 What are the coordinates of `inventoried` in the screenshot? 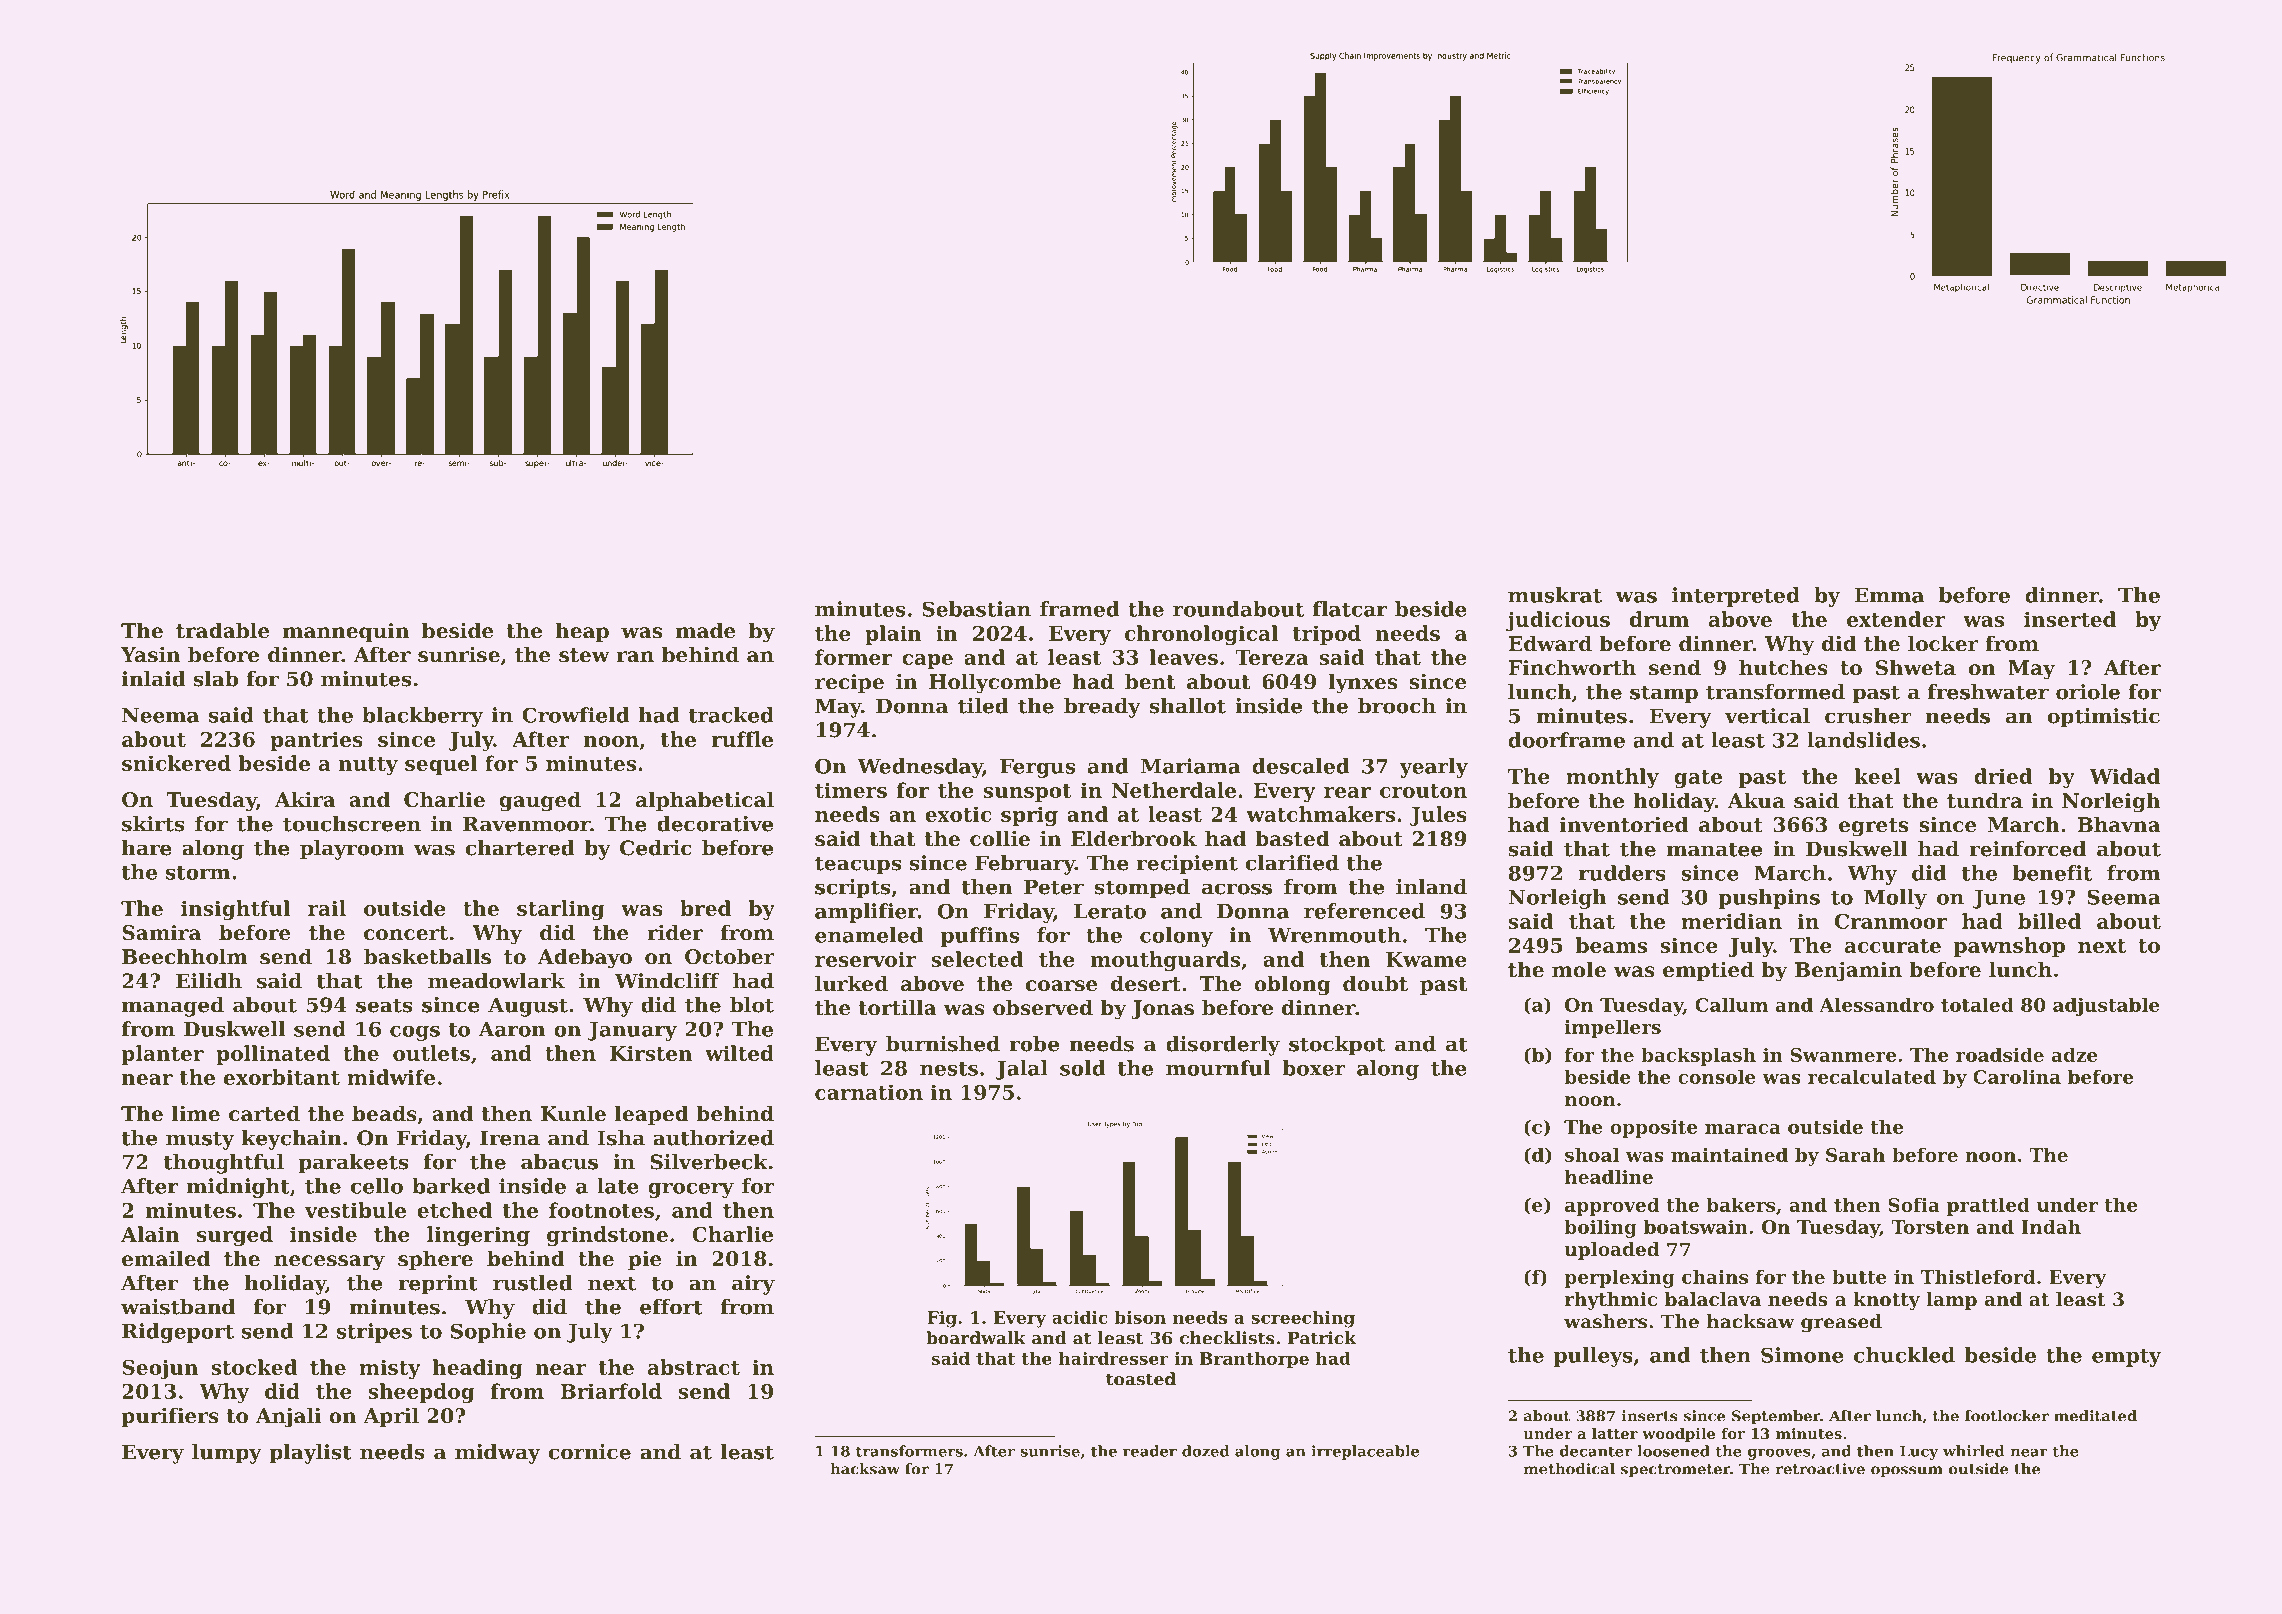 It's located at (1624, 824).
